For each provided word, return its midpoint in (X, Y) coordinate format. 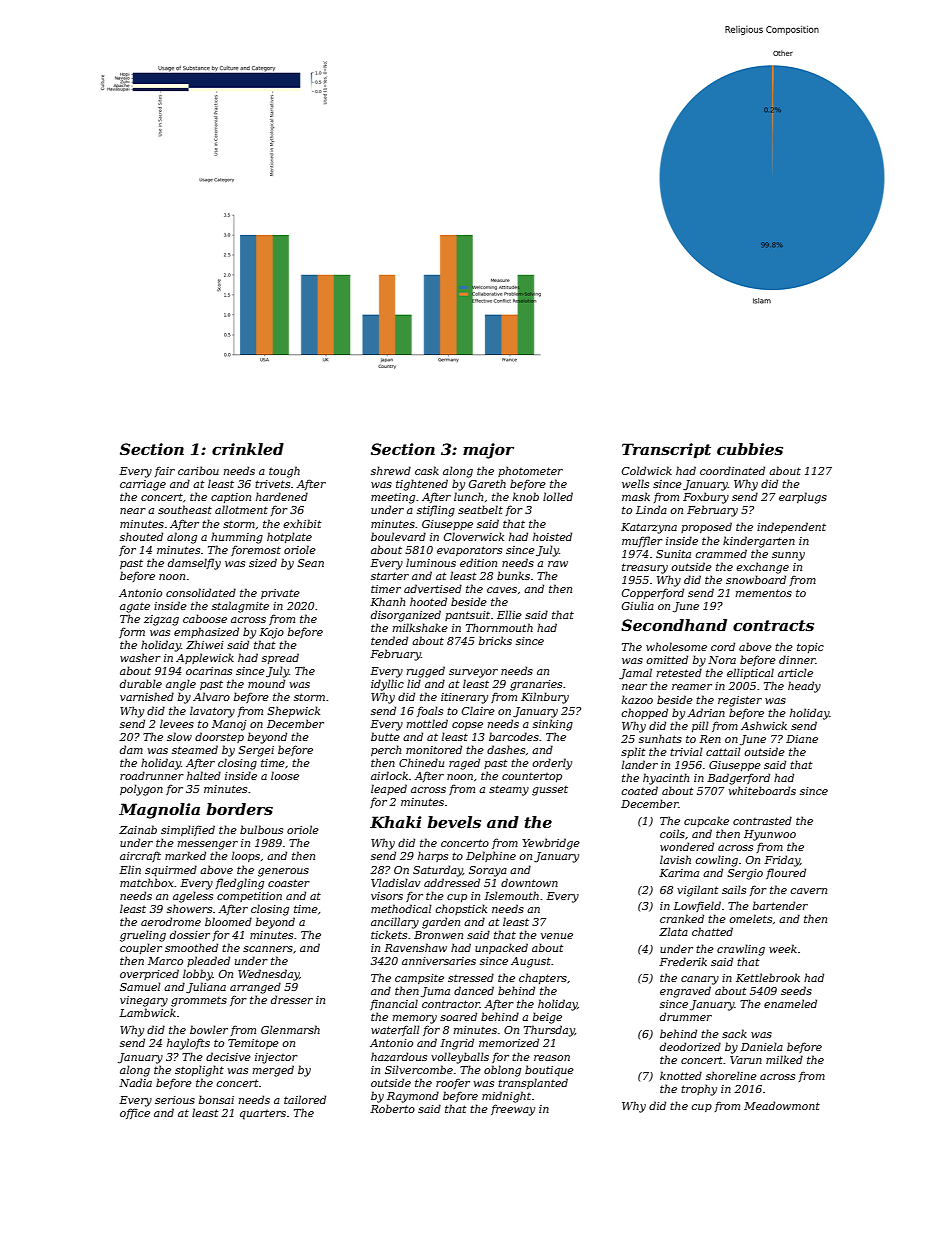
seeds (796, 990)
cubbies (750, 449)
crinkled (248, 449)
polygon (141, 790)
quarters (263, 1115)
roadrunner (152, 775)
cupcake (706, 821)
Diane (802, 739)
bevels (454, 822)
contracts (773, 625)
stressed (471, 977)
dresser (292, 999)
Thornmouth (499, 627)
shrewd (391, 470)
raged (464, 764)
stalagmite (240, 607)
